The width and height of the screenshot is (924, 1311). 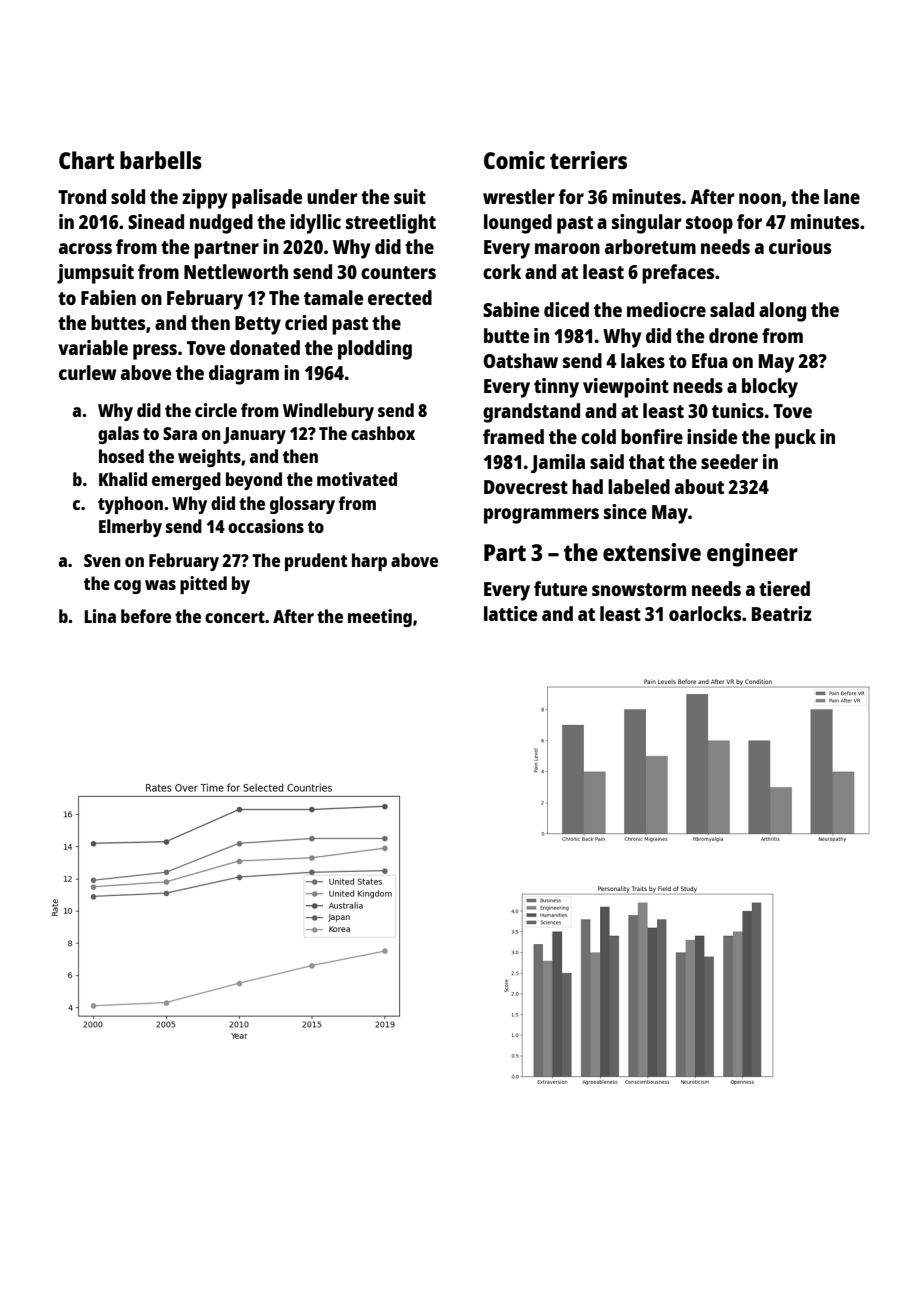 What do you see at coordinates (842, 196) in the screenshot?
I see `lane` at bounding box center [842, 196].
